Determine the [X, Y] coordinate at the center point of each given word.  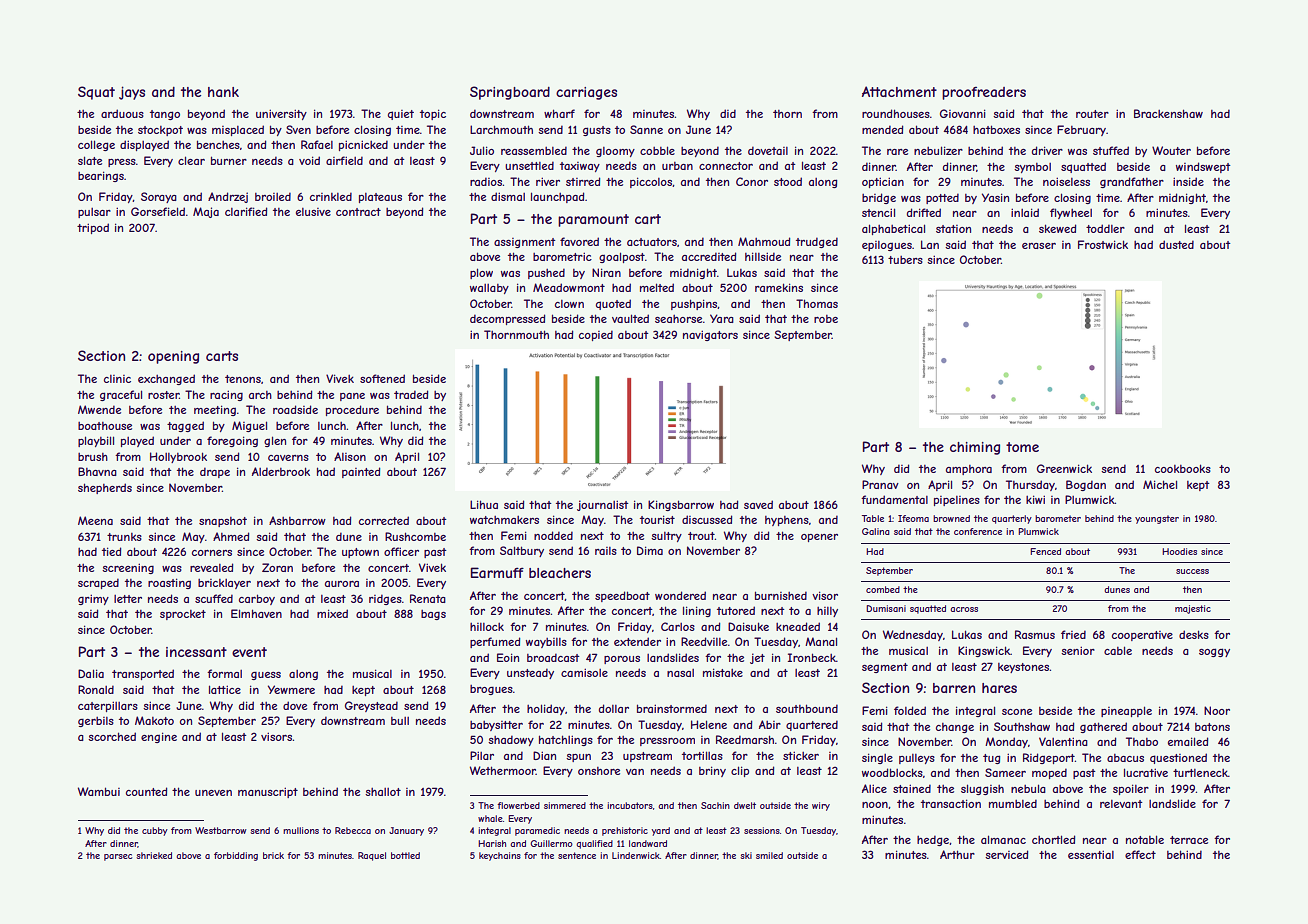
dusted [1176, 244]
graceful [121, 395]
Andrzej [228, 197]
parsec [118, 857]
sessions [762, 830]
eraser [1039, 246]
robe [826, 319]
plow [481, 273]
